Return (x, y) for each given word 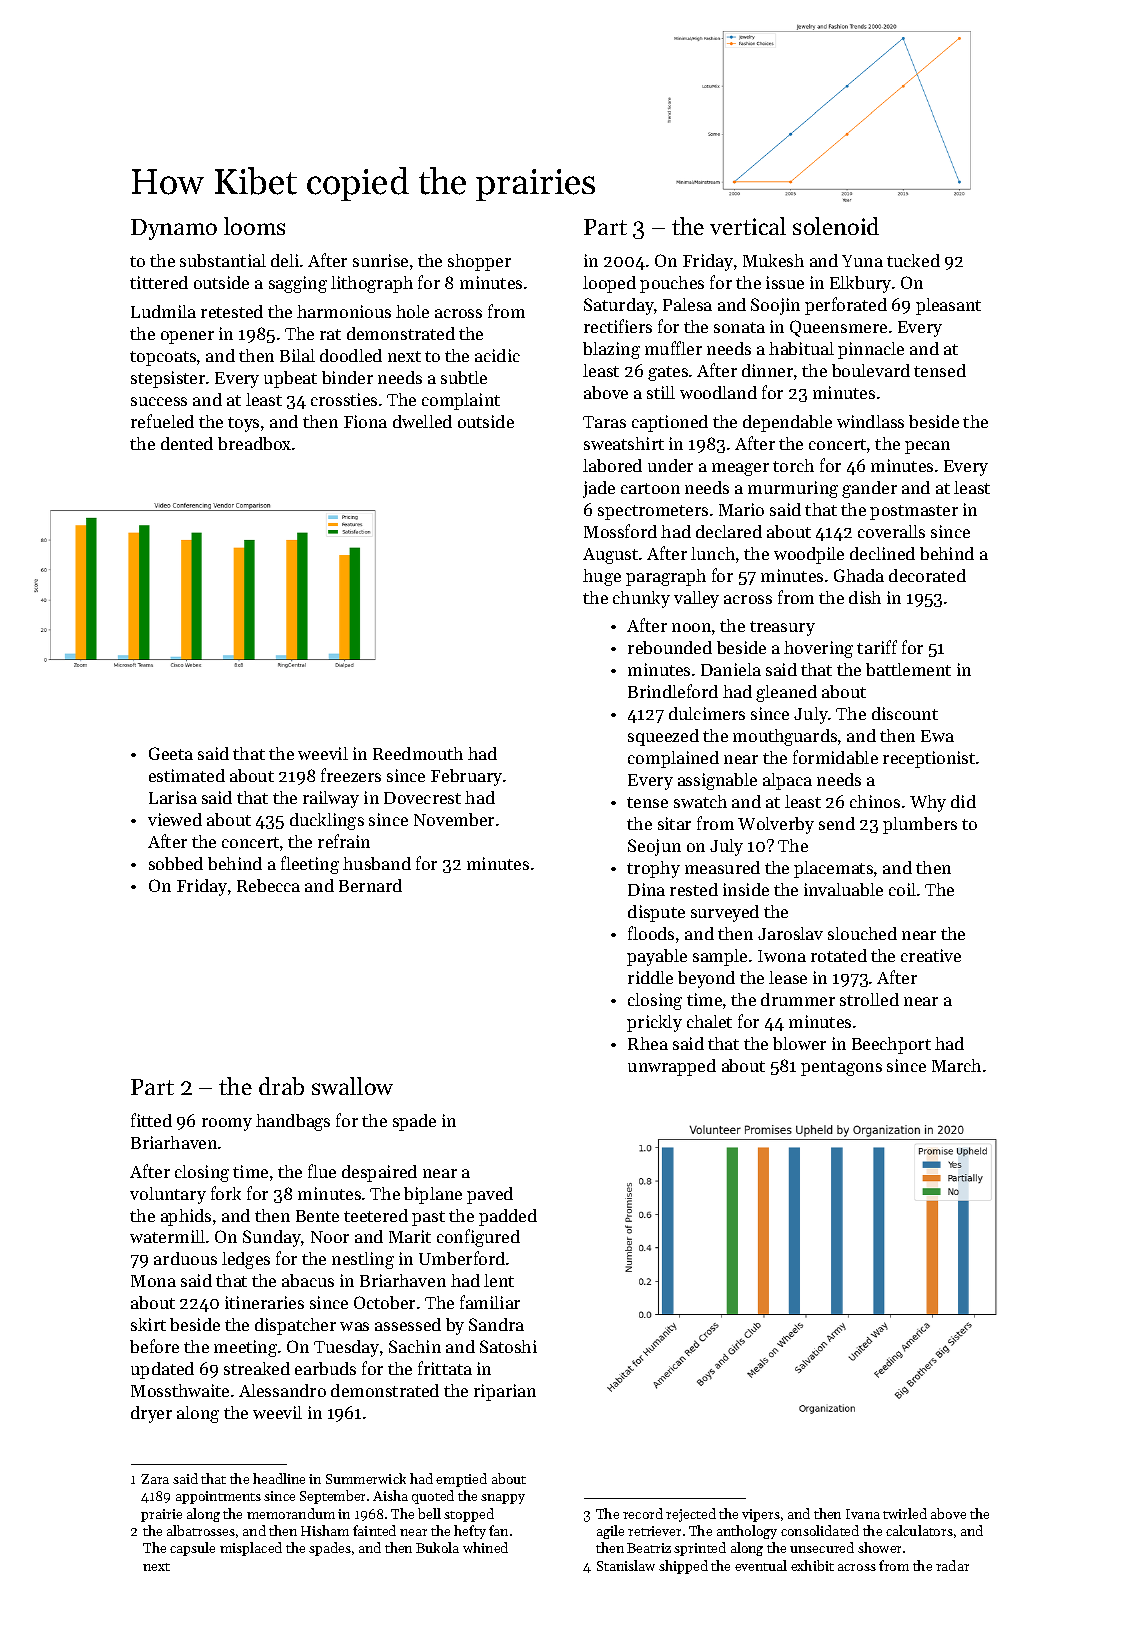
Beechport (891, 1045)
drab (281, 1086)
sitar (674, 823)
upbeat (290, 379)
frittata (445, 1368)
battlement (908, 669)
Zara (155, 1479)
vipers (761, 1515)
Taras (604, 422)
